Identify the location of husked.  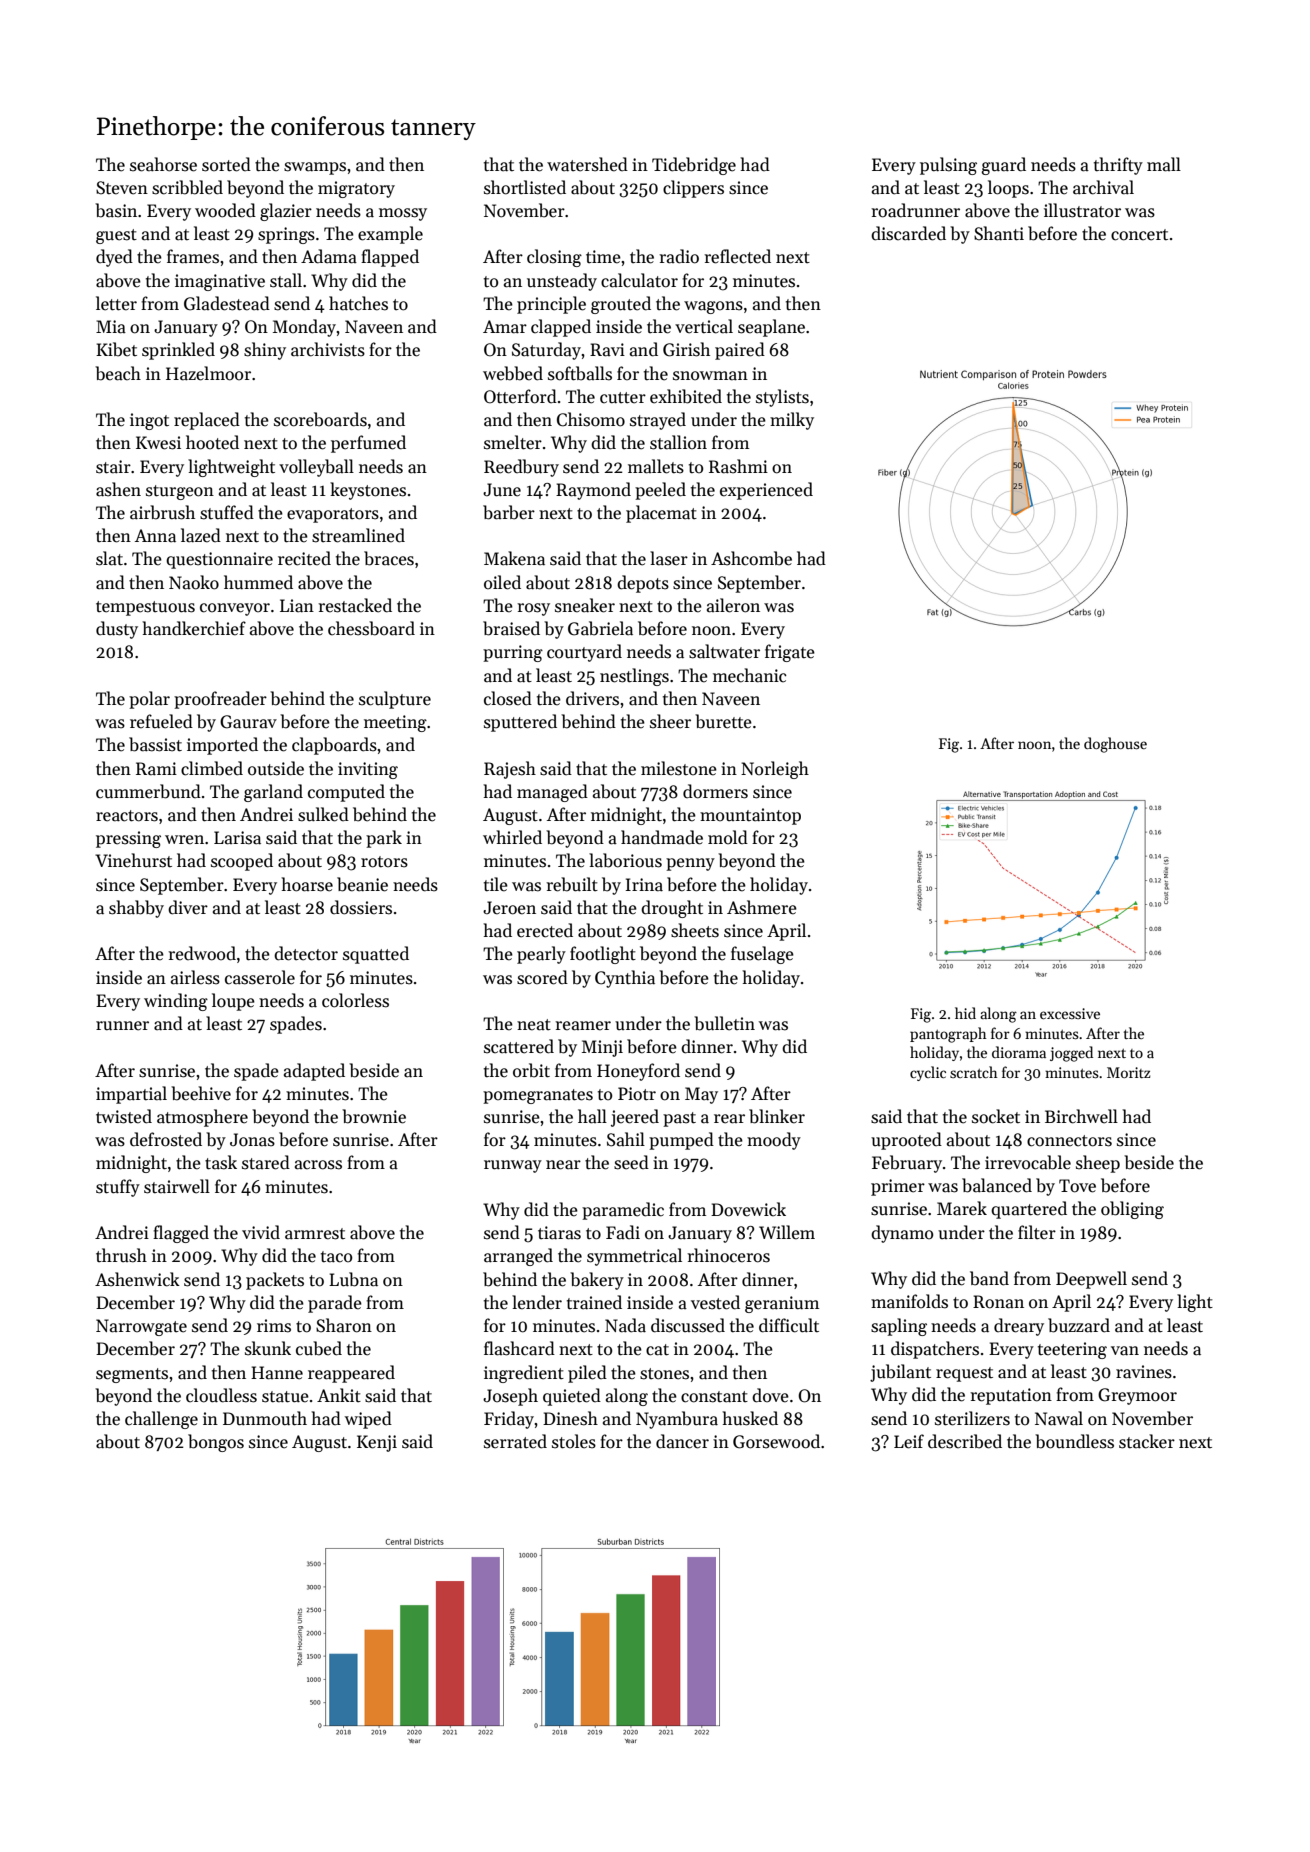
(750, 1418).
